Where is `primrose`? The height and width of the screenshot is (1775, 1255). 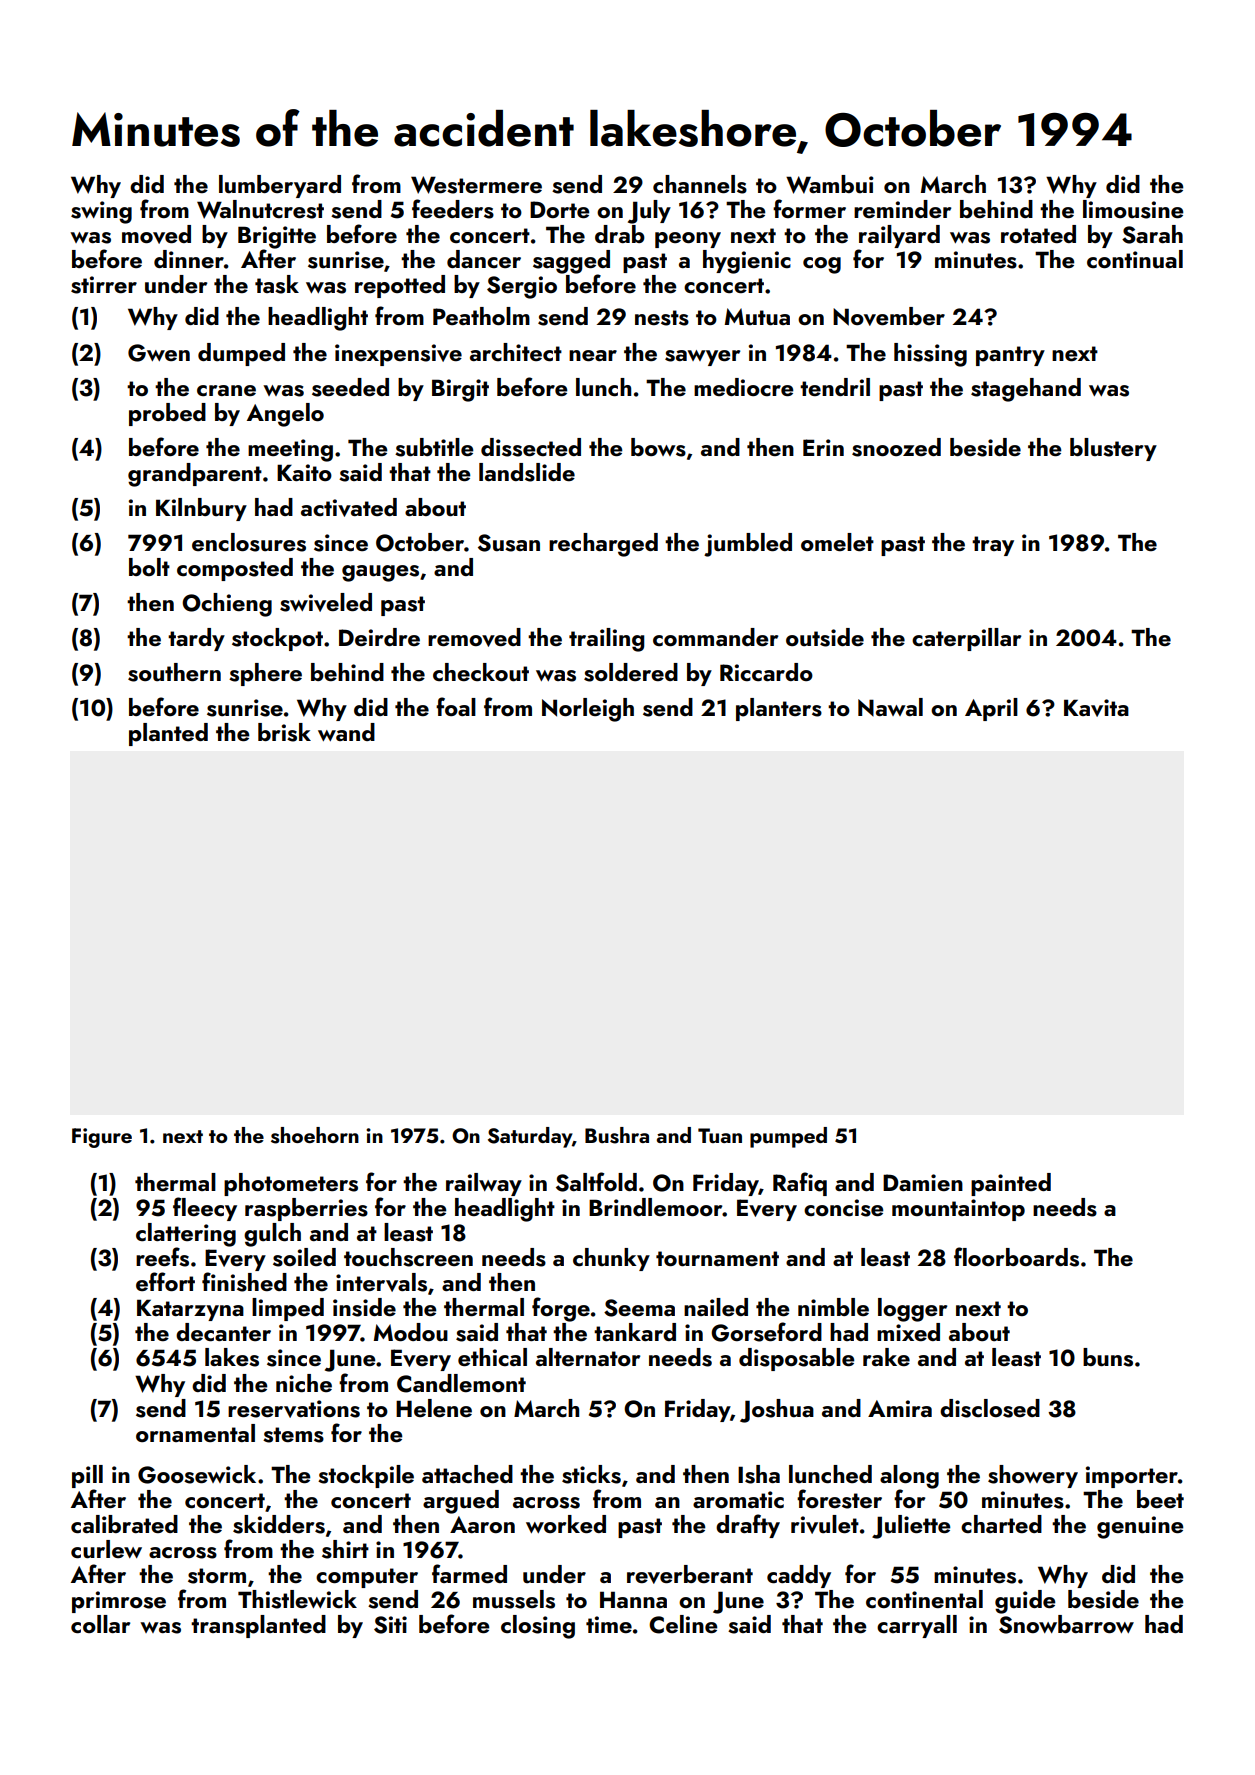
primrose is located at coordinates (119, 1602).
